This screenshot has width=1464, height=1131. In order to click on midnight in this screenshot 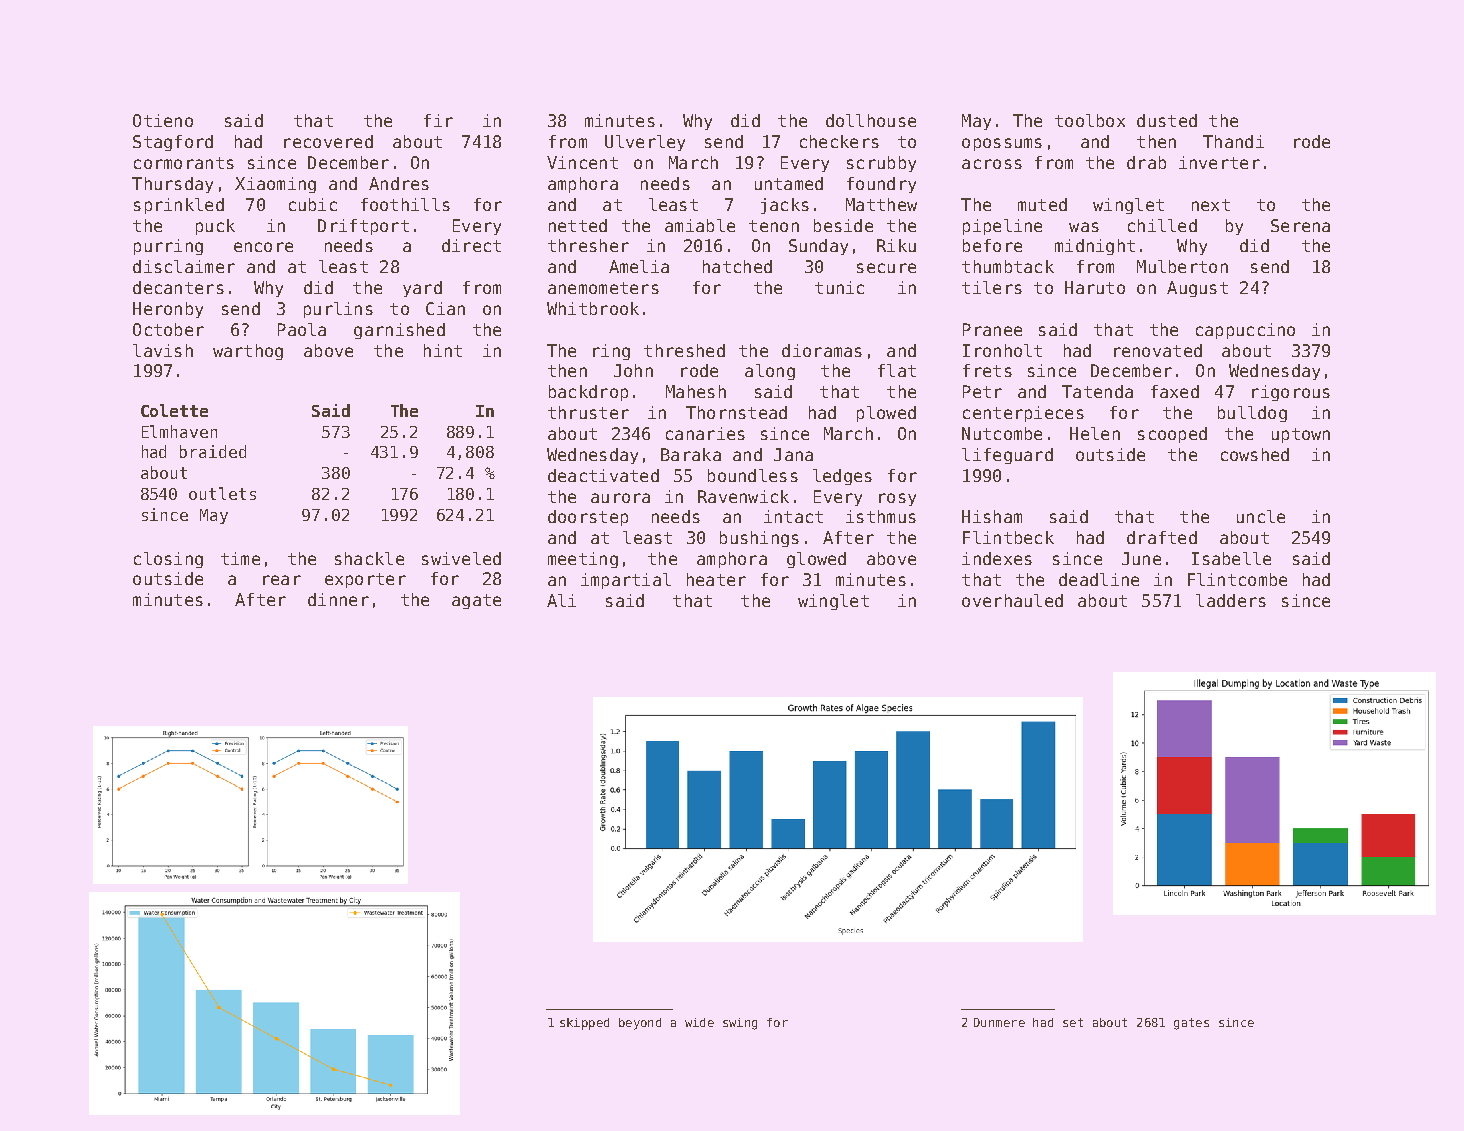, I will do `click(1095, 247)`.
